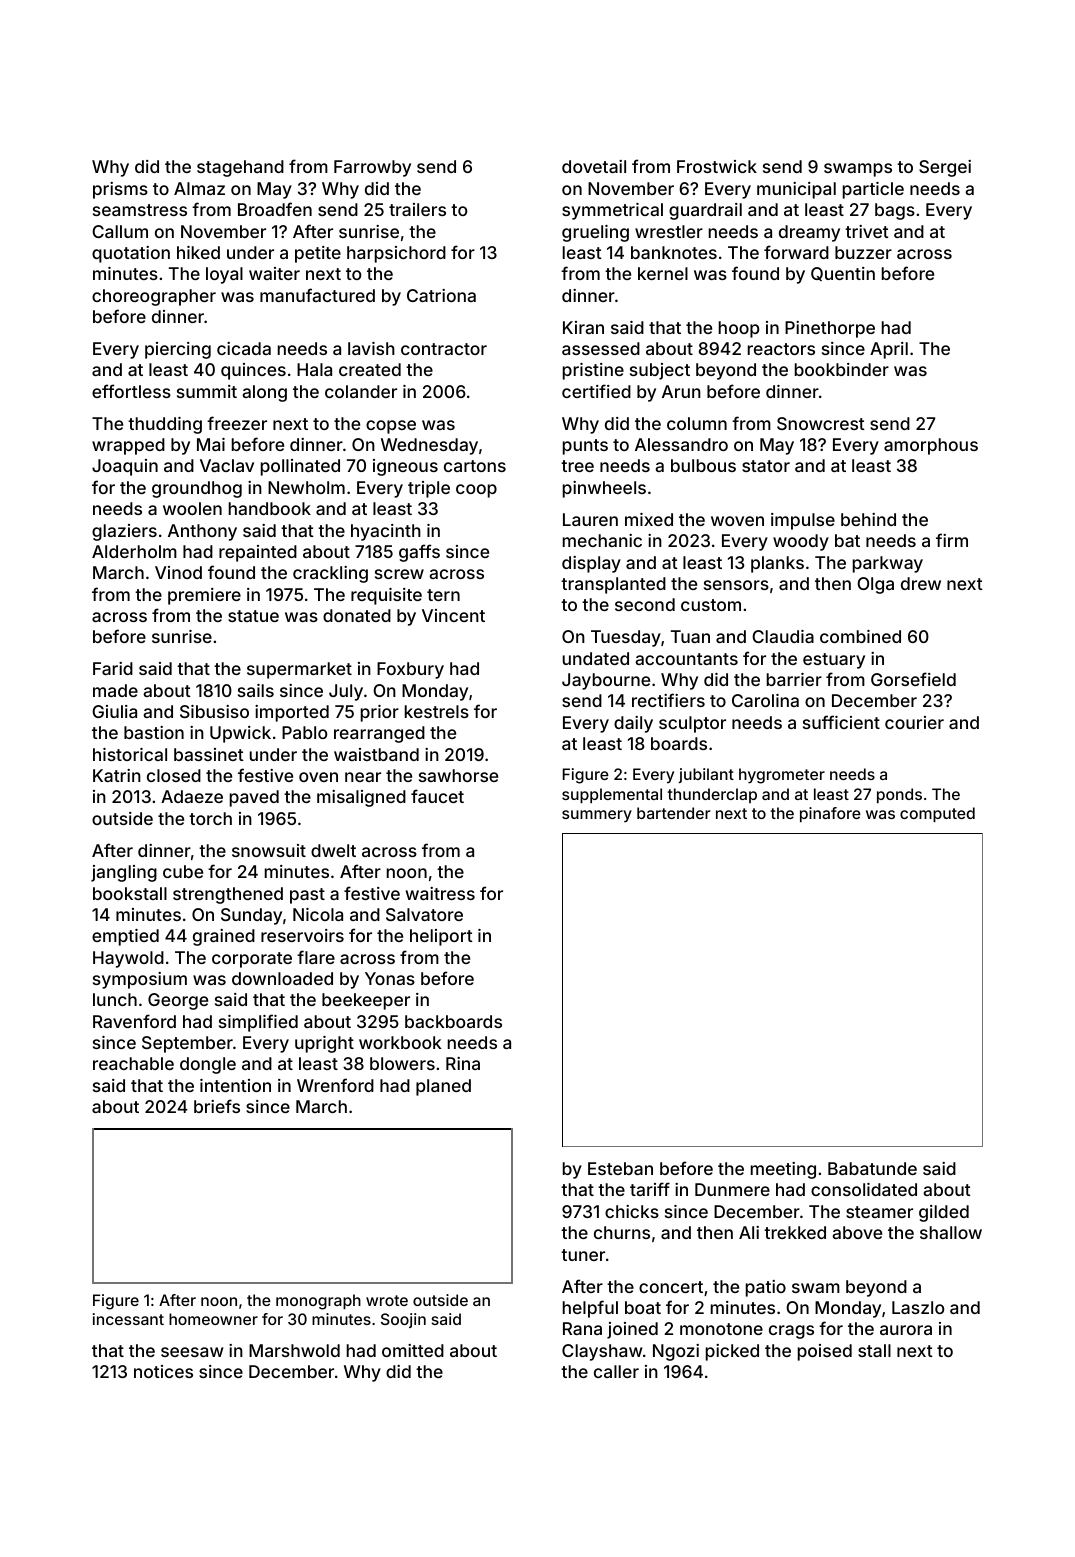  Describe the element at coordinates (717, 166) in the document. I see `Frostwick` at that location.
